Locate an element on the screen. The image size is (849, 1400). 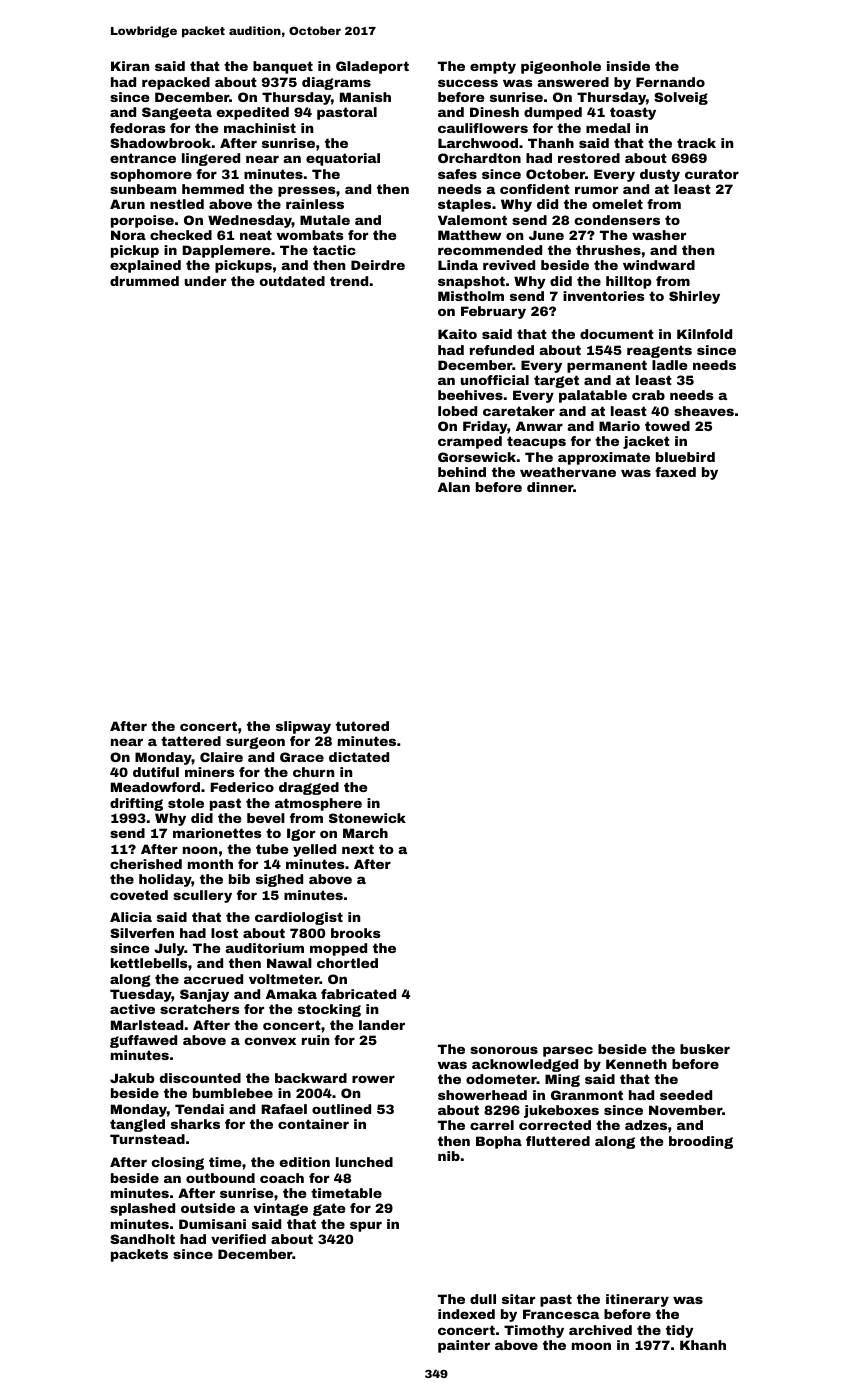
under is located at coordinates (205, 281).
